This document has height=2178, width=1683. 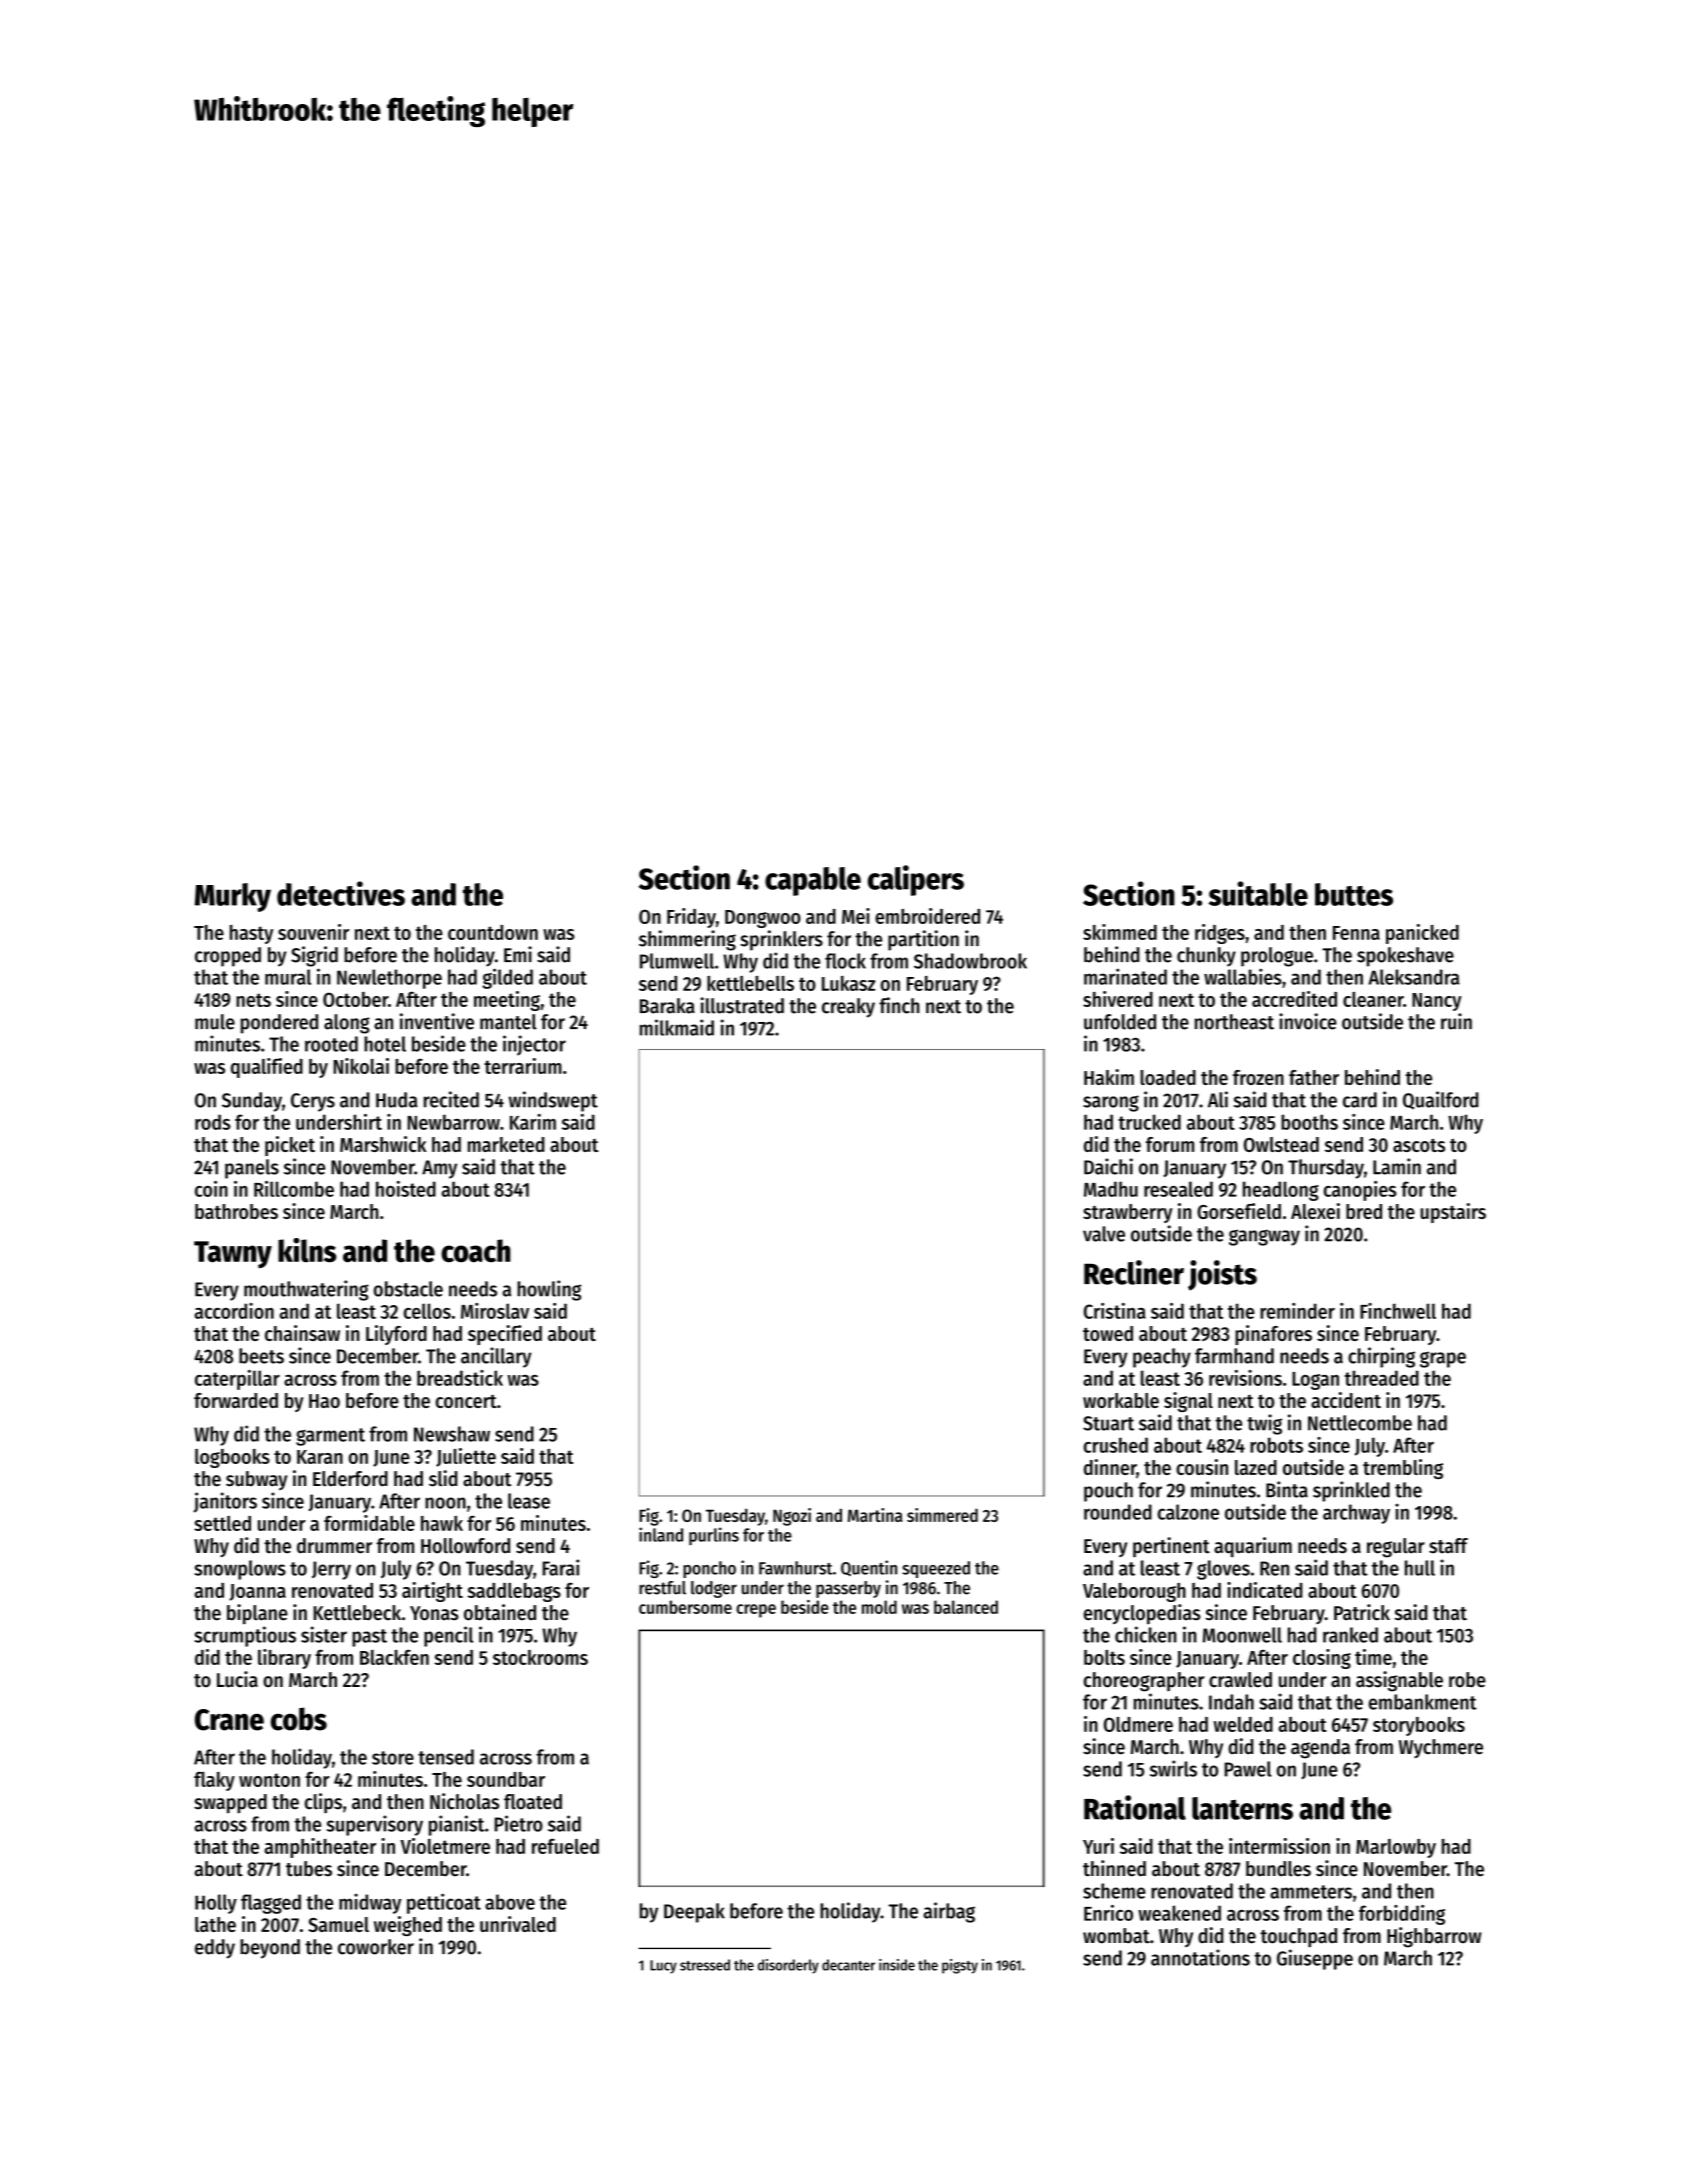 I want to click on Plumwell, so click(x=677, y=961).
